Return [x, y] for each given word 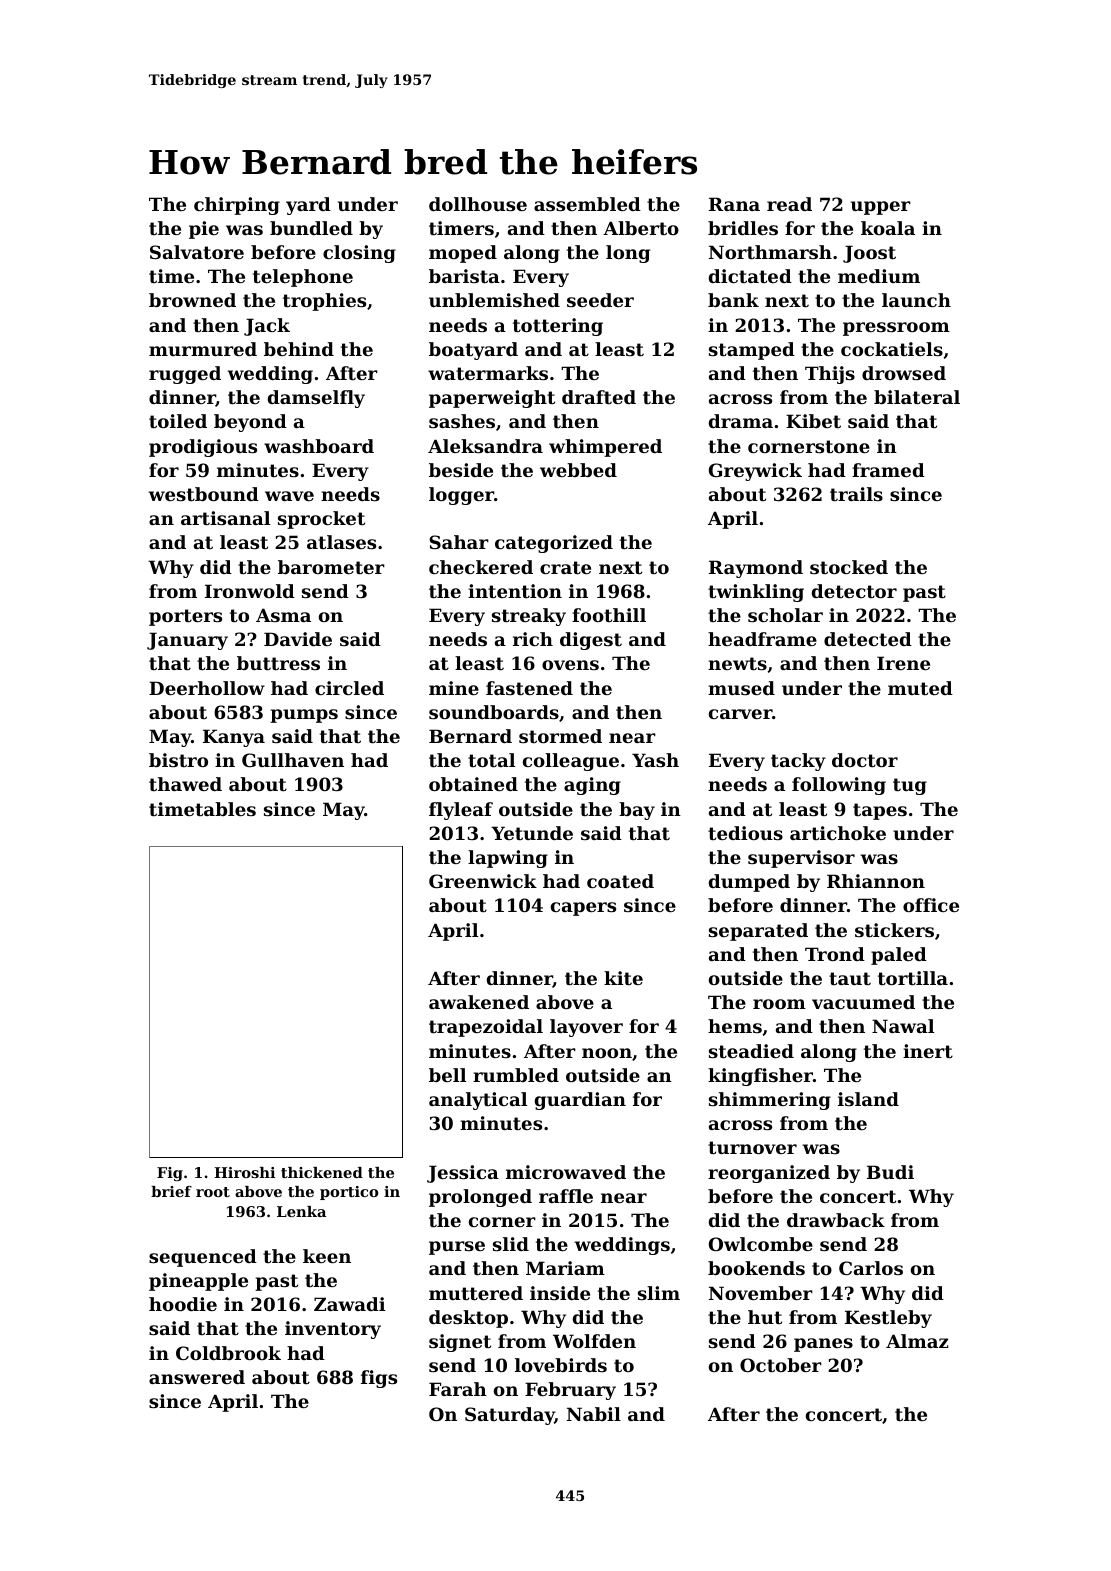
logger [461, 496]
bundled [311, 228]
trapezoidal [486, 1028]
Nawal [903, 1026]
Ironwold [250, 591]
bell [447, 1075]
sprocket [321, 520]
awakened [479, 1002]
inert [928, 1051]
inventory [333, 1330]
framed [888, 470]
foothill [609, 615]
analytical [478, 1101]
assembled [587, 204]
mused [741, 688]
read [789, 204]
